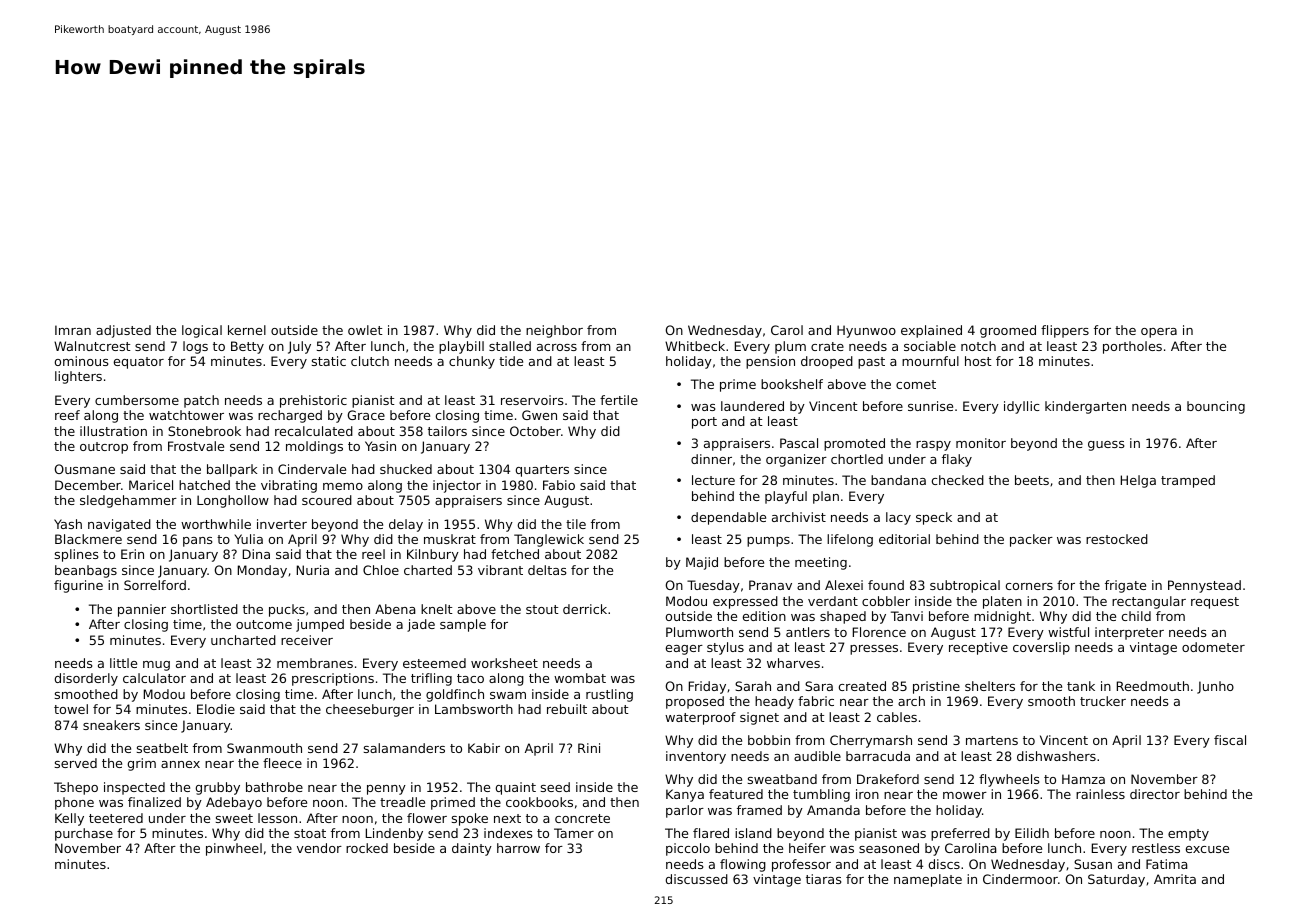  What do you see at coordinates (770, 362) in the screenshot?
I see `pension` at bounding box center [770, 362].
